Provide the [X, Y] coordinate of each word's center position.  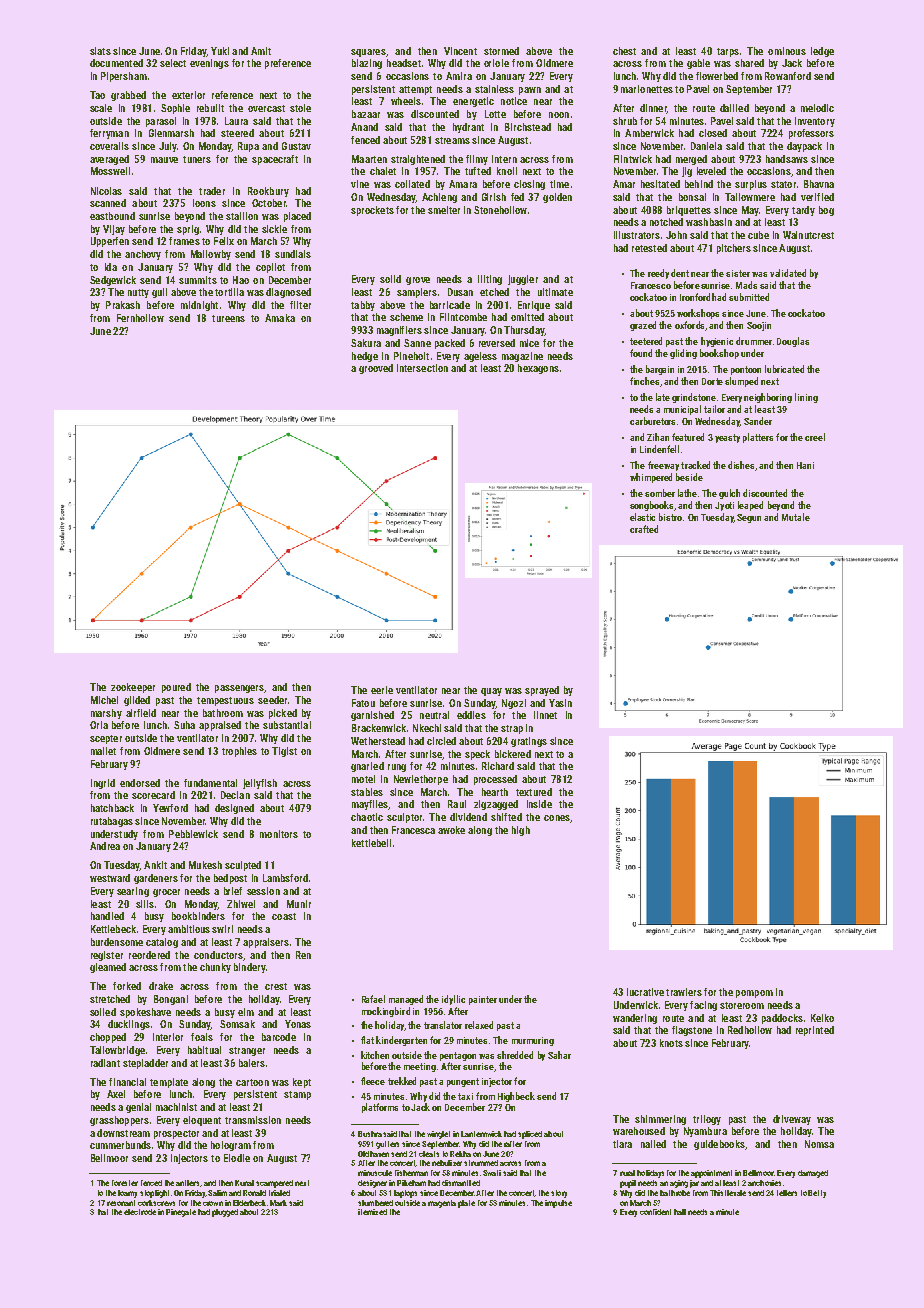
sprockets [372, 211]
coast [284, 916]
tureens [228, 318]
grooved [376, 369]
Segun [749, 518]
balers [252, 1063]
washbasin [709, 222]
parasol [161, 122]
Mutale [796, 517]
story [559, 1194]
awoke [451, 830]
